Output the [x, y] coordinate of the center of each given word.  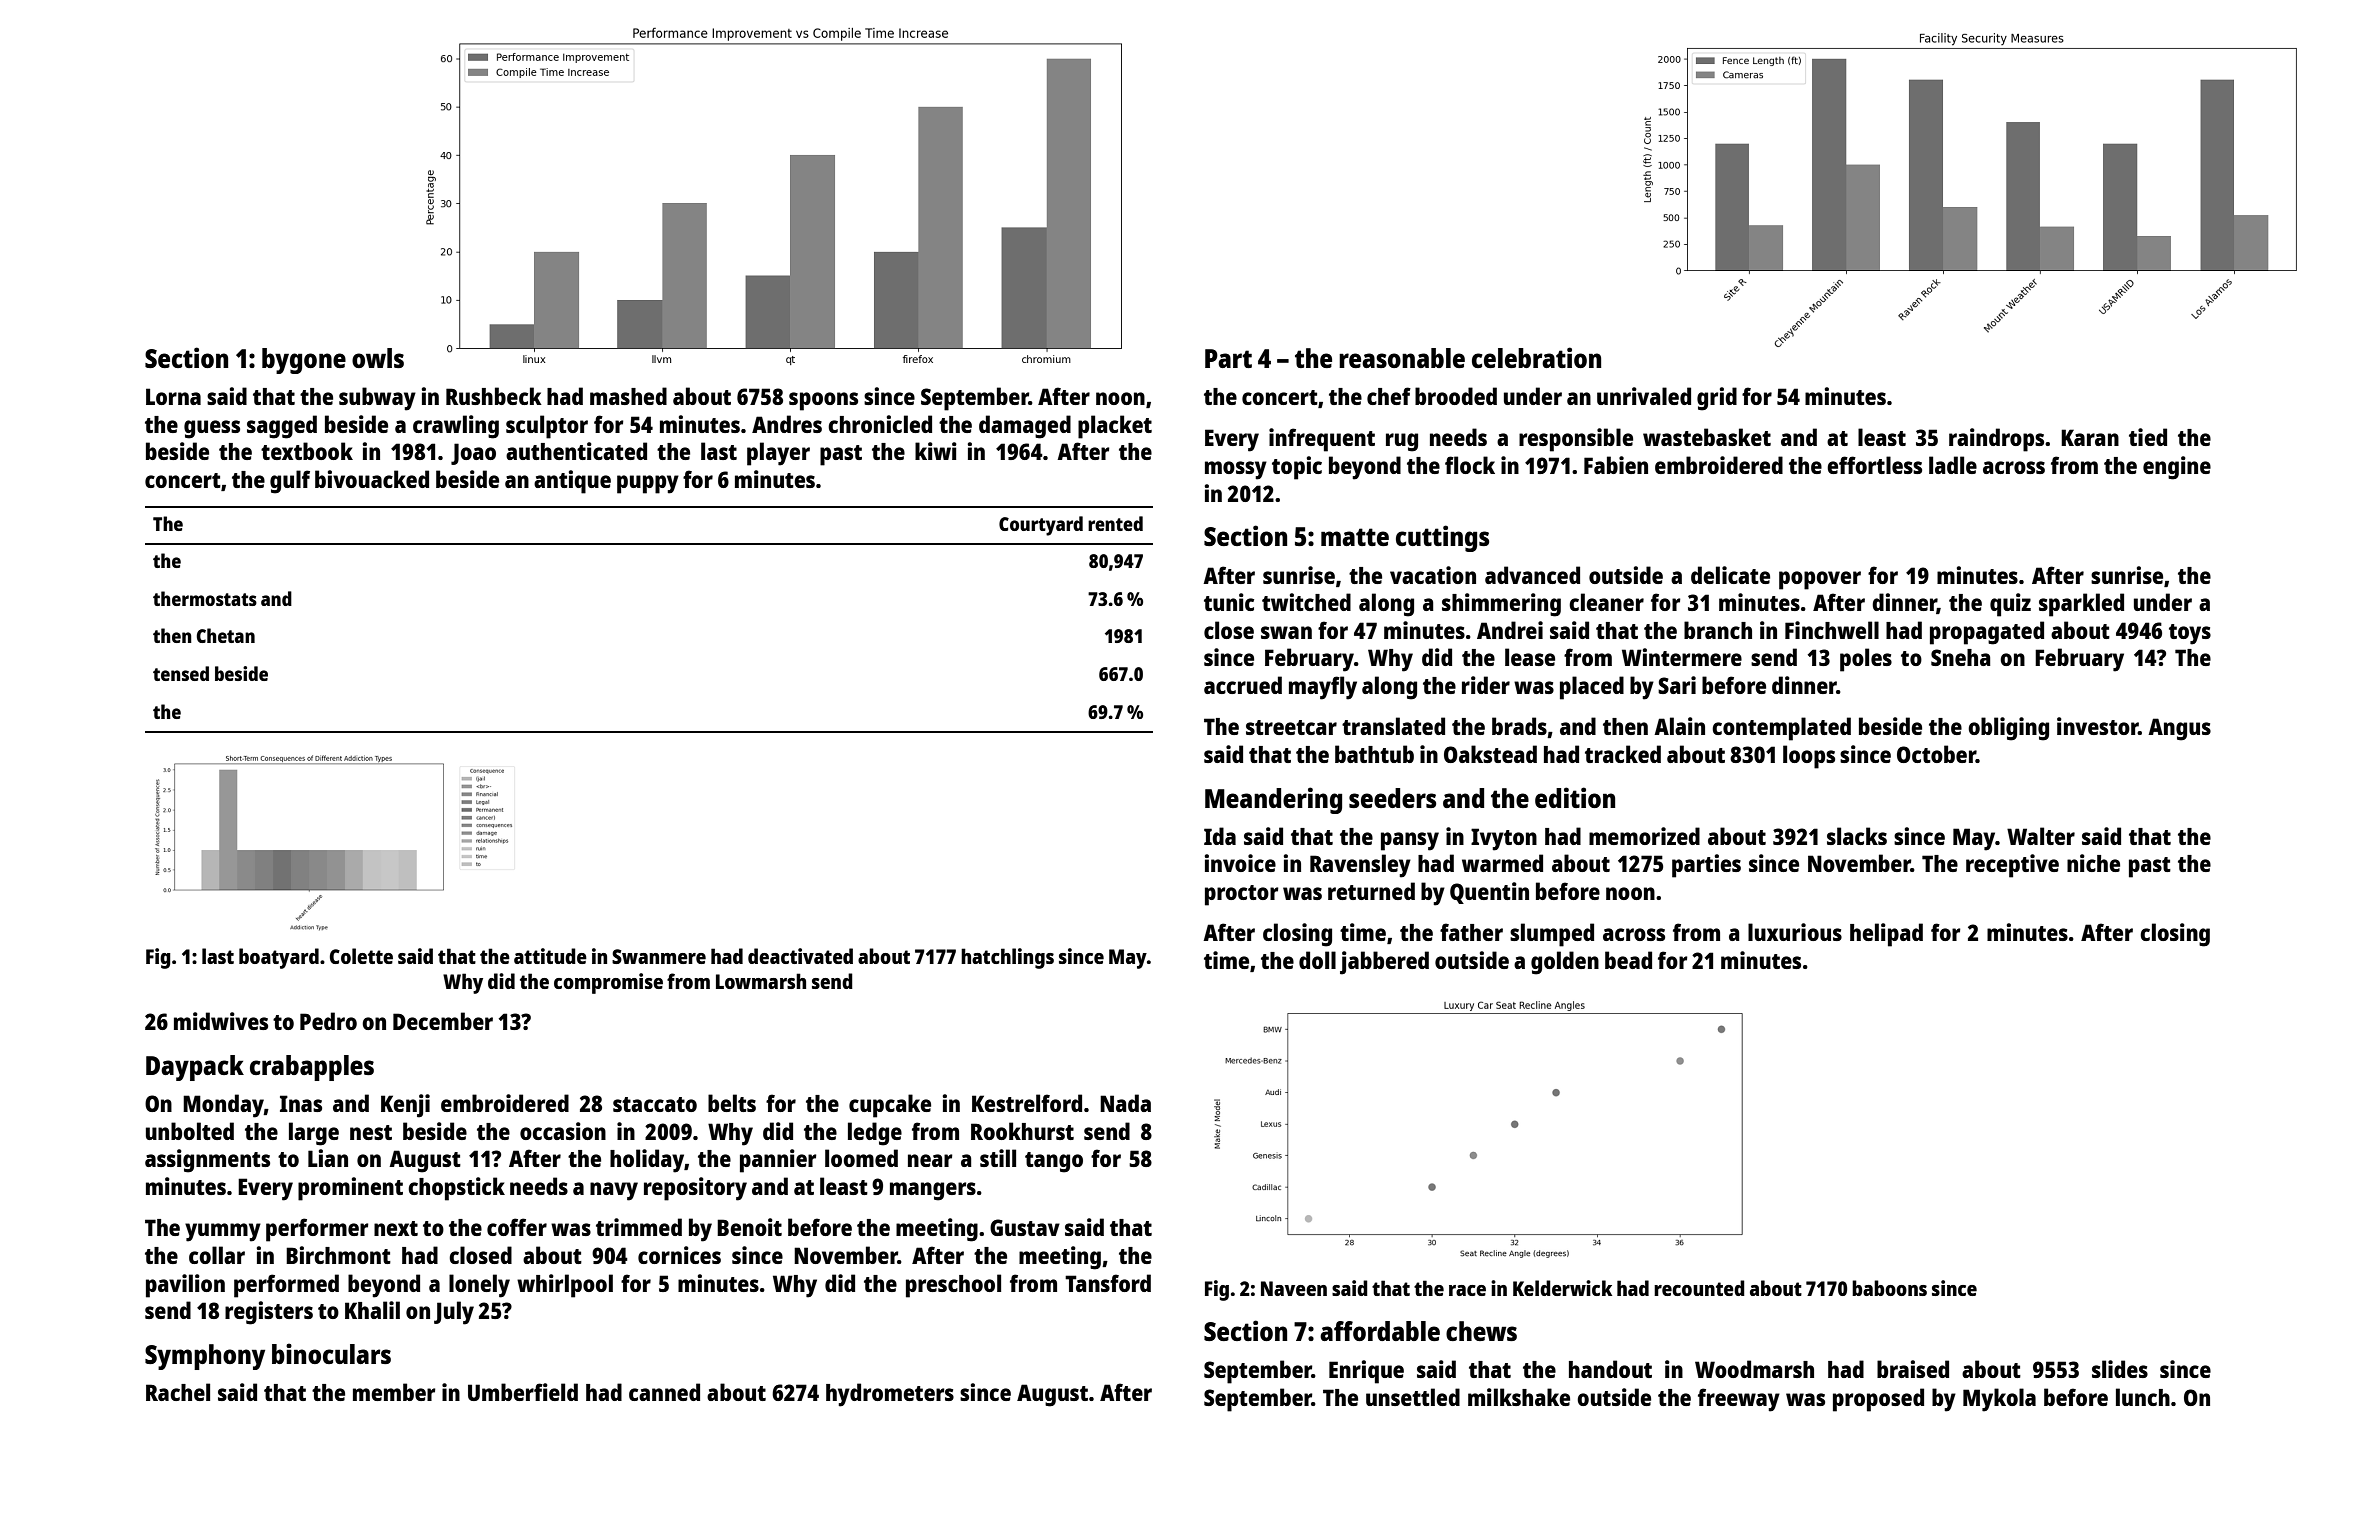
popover [1820, 580]
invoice [1240, 863]
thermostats [205, 598]
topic [1297, 468]
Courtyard [1041, 526]
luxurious [1795, 932]
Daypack [195, 1068]
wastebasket [1707, 437]
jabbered [1384, 963]
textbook [307, 451]
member [394, 1392]
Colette [361, 956]
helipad [1886, 935]
